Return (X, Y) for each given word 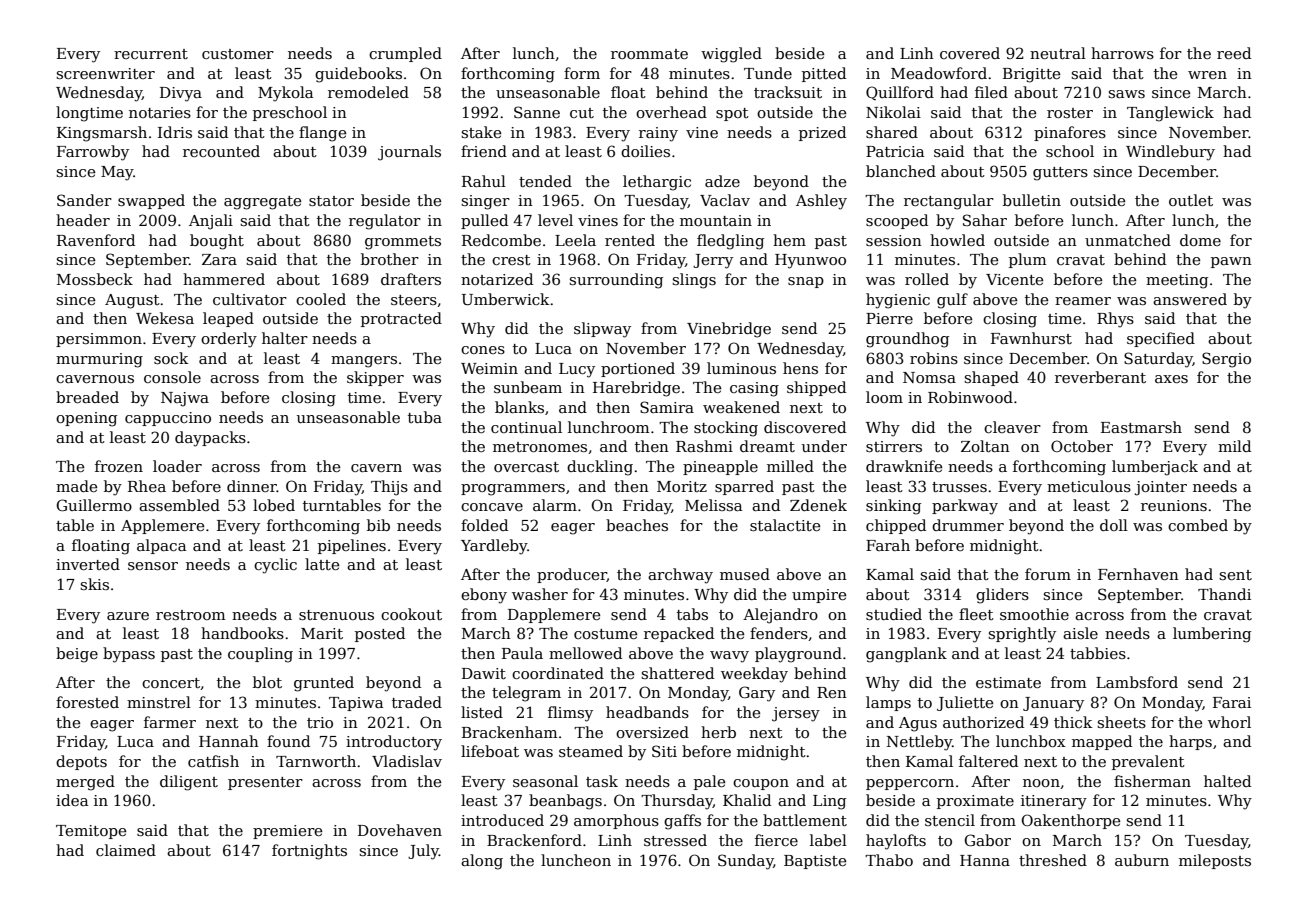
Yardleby (494, 547)
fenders (779, 633)
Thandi (1224, 594)
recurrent (151, 54)
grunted (324, 684)
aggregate (262, 203)
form (582, 73)
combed (1198, 525)
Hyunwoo (810, 261)
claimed (126, 850)
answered (1190, 299)
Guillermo (94, 505)
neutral (1058, 53)
